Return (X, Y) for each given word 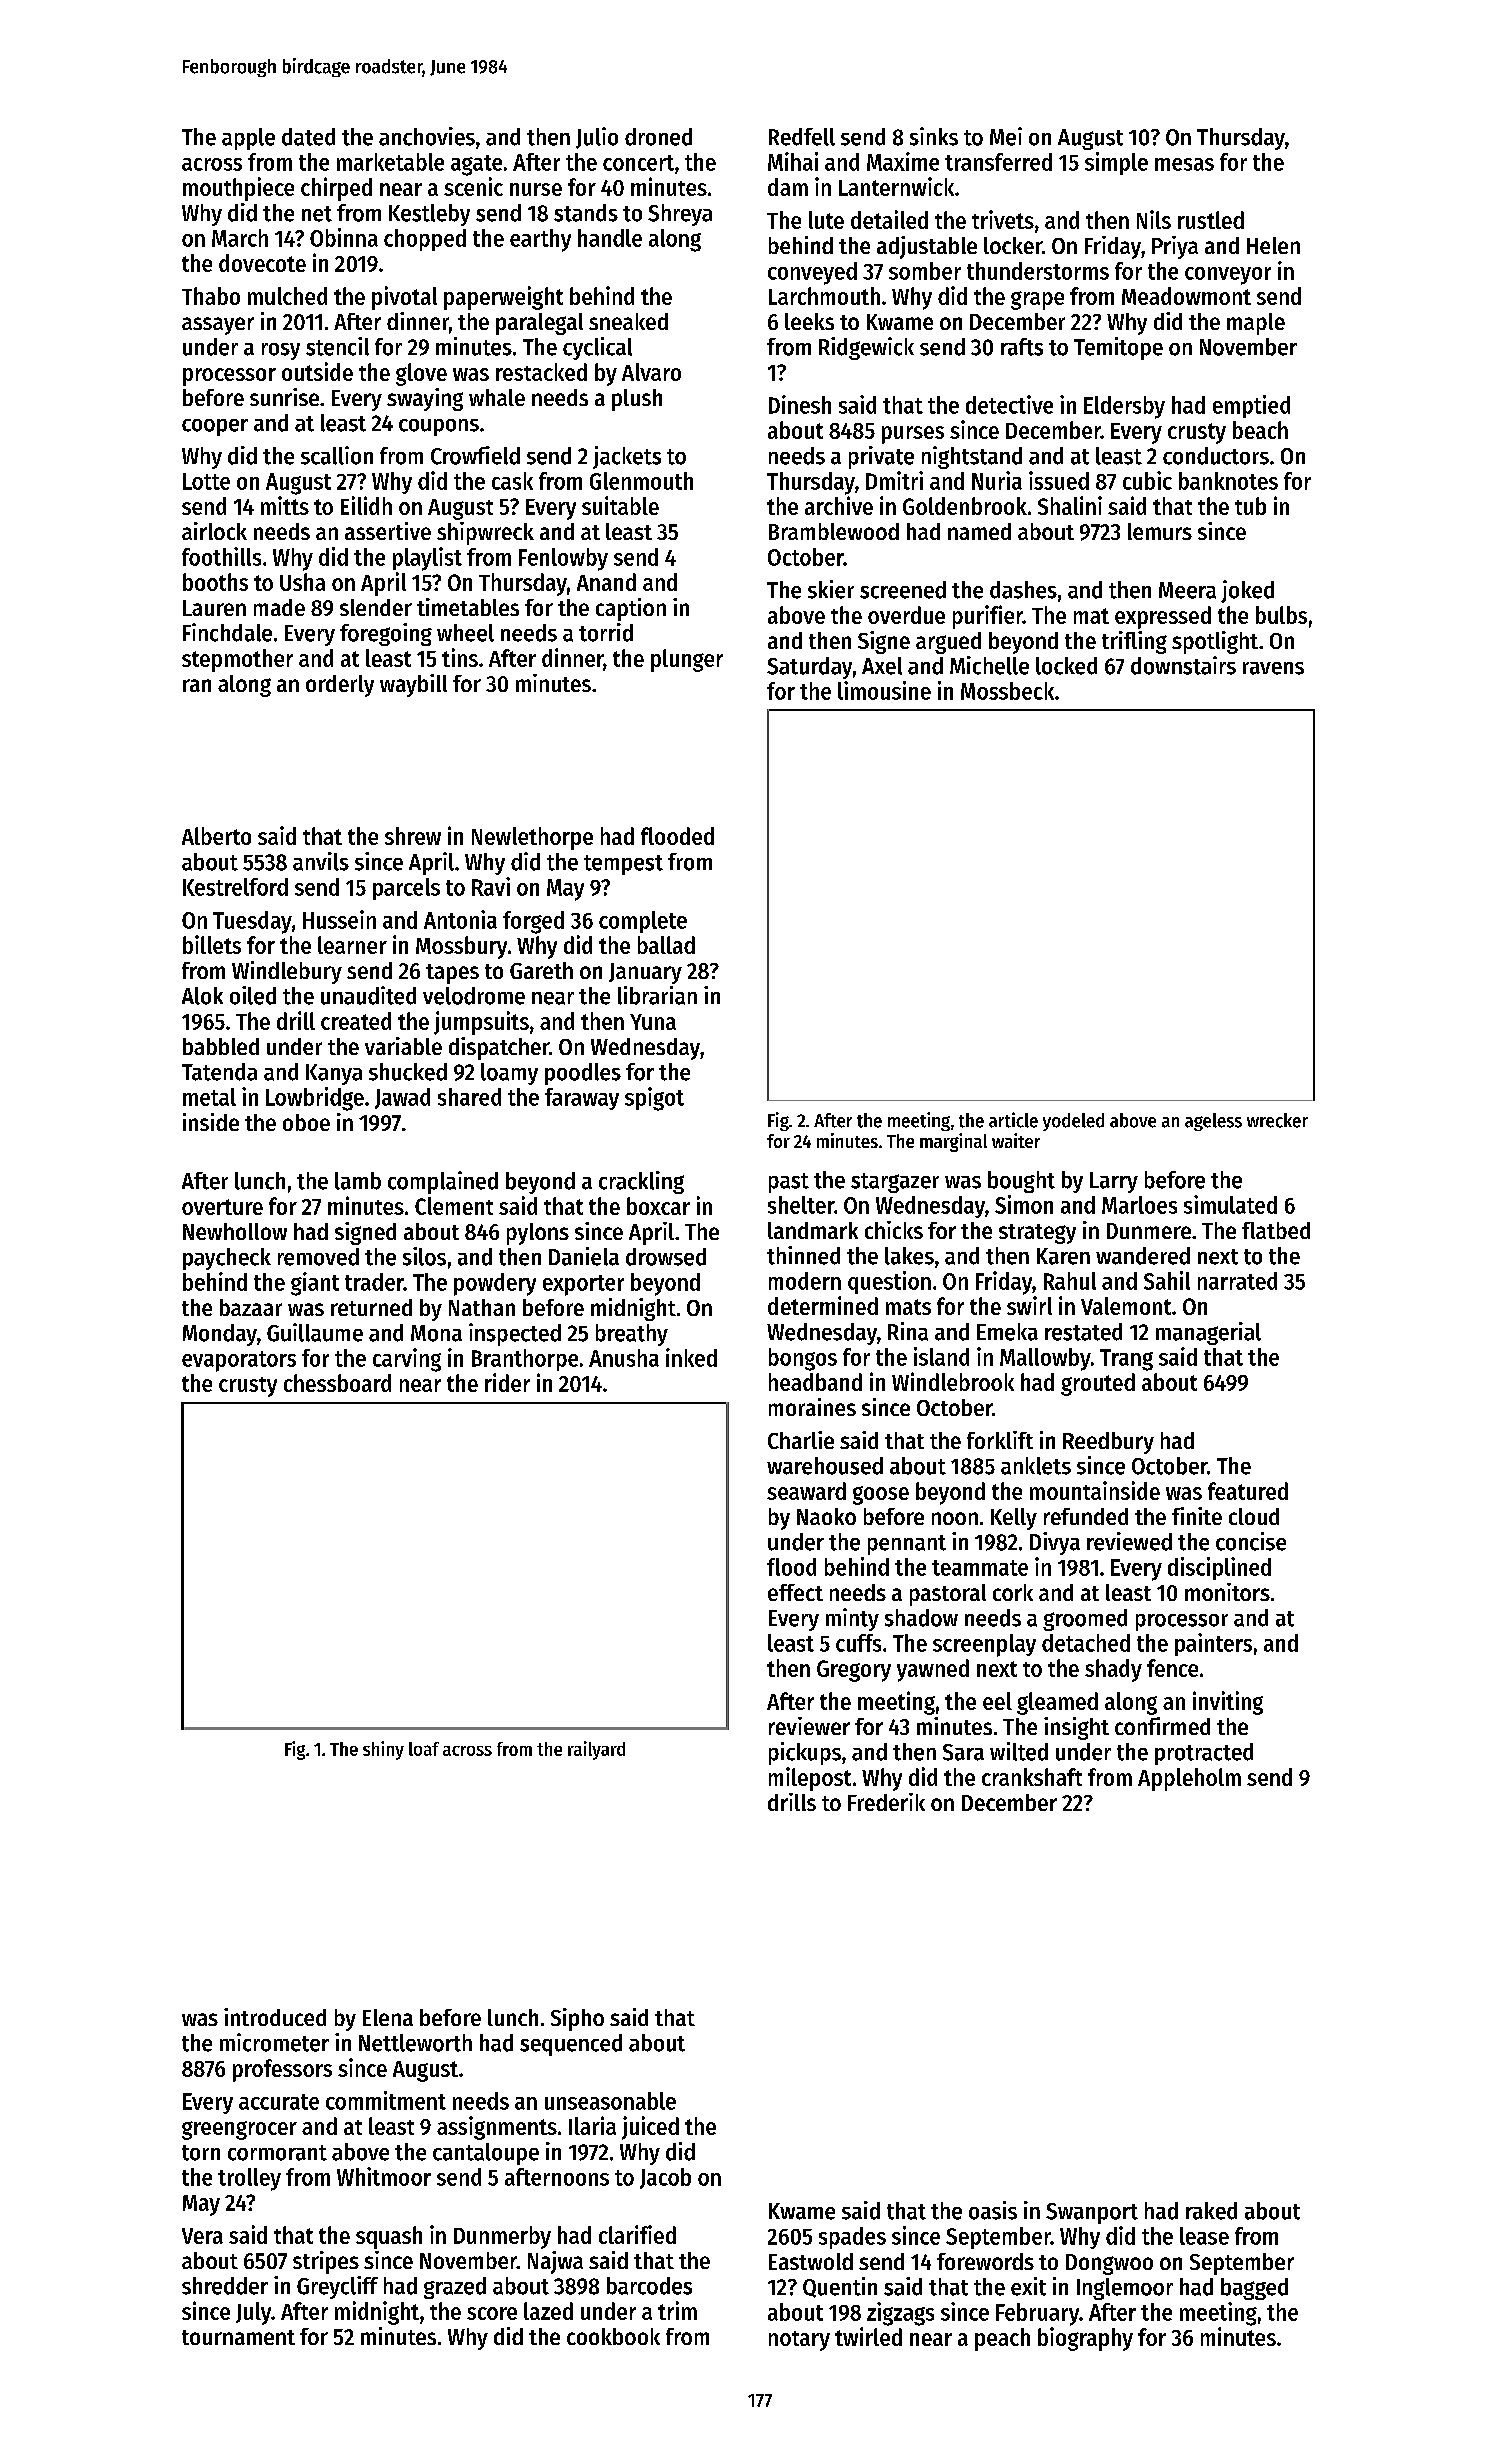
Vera (202, 2236)
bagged (1254, 2289)
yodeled (1073, 1122)
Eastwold (811, 2261)
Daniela (584, 1256)
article (1013, 1120)
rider (507, 1382)
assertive (388, 531)
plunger (687, 660)
